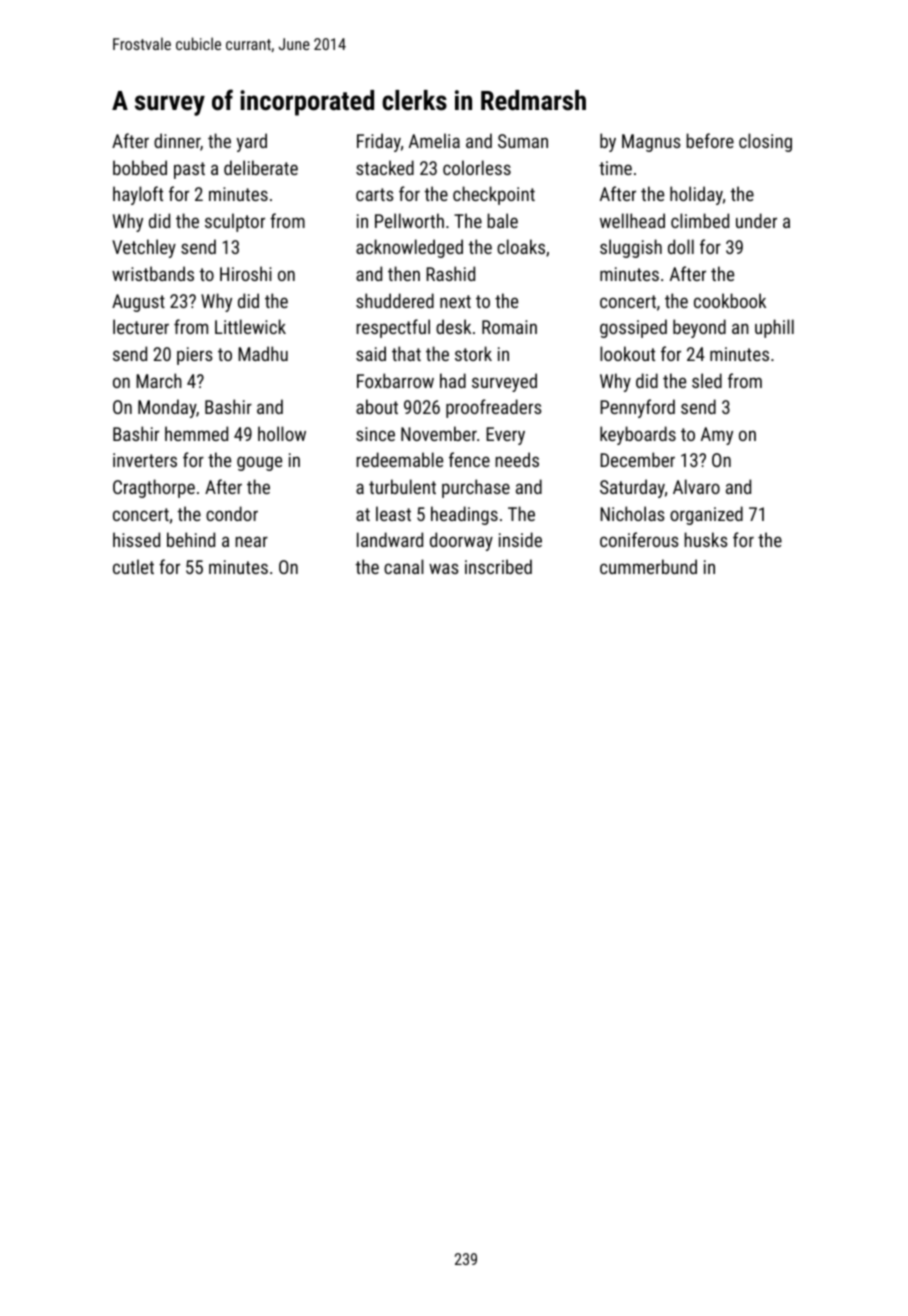  What do you see at coordinates (250, 326) in the screenshot?
I see `Littlewick` at bounding box center [250, 326].
